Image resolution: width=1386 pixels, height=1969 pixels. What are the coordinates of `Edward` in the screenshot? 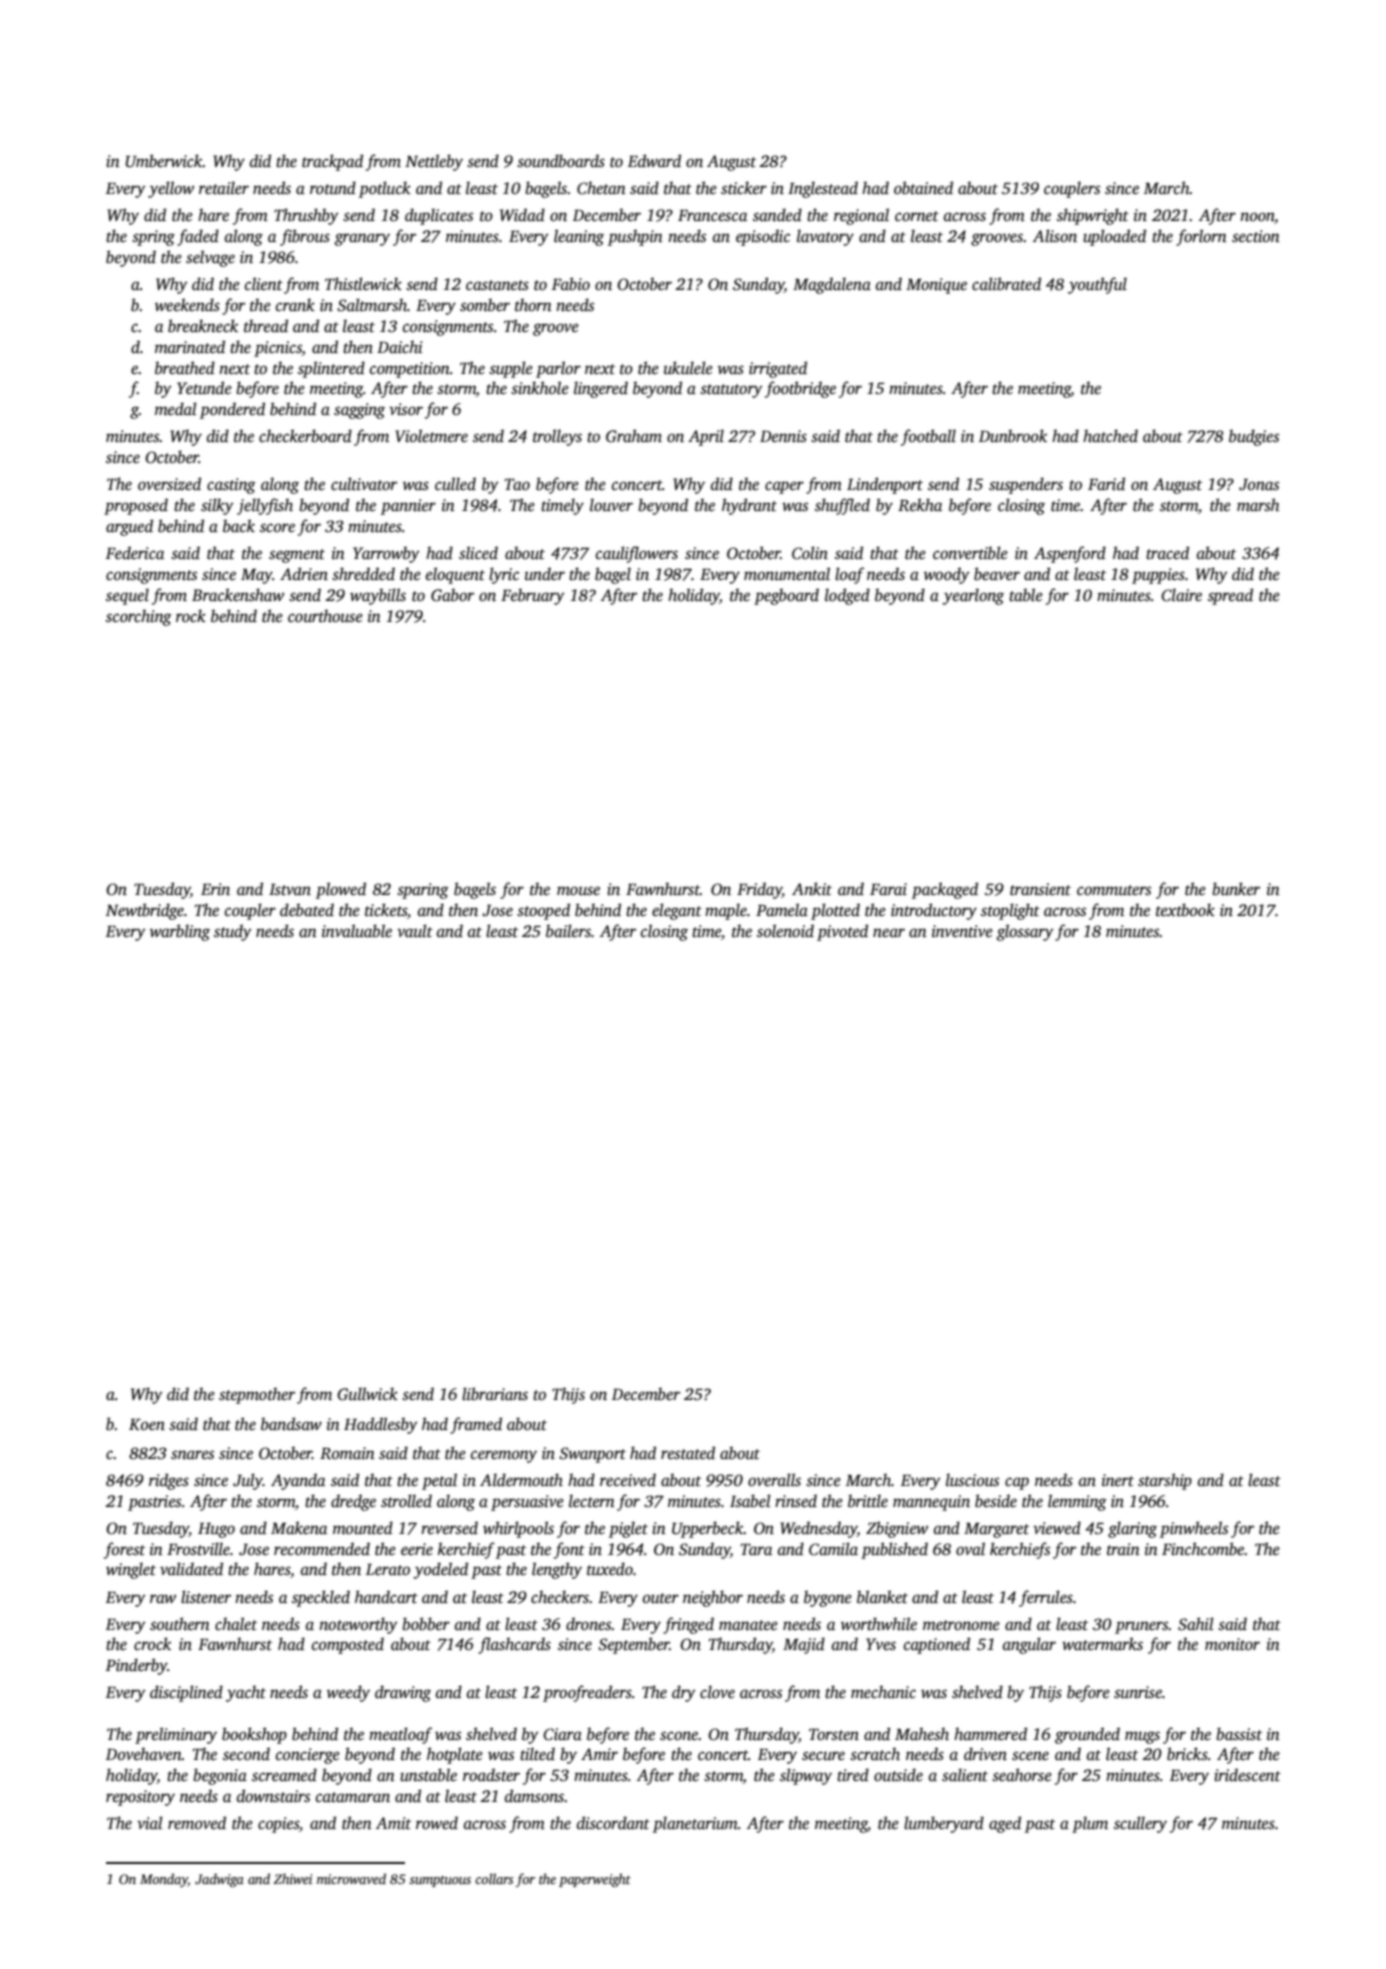 It's located at (654, 160).
